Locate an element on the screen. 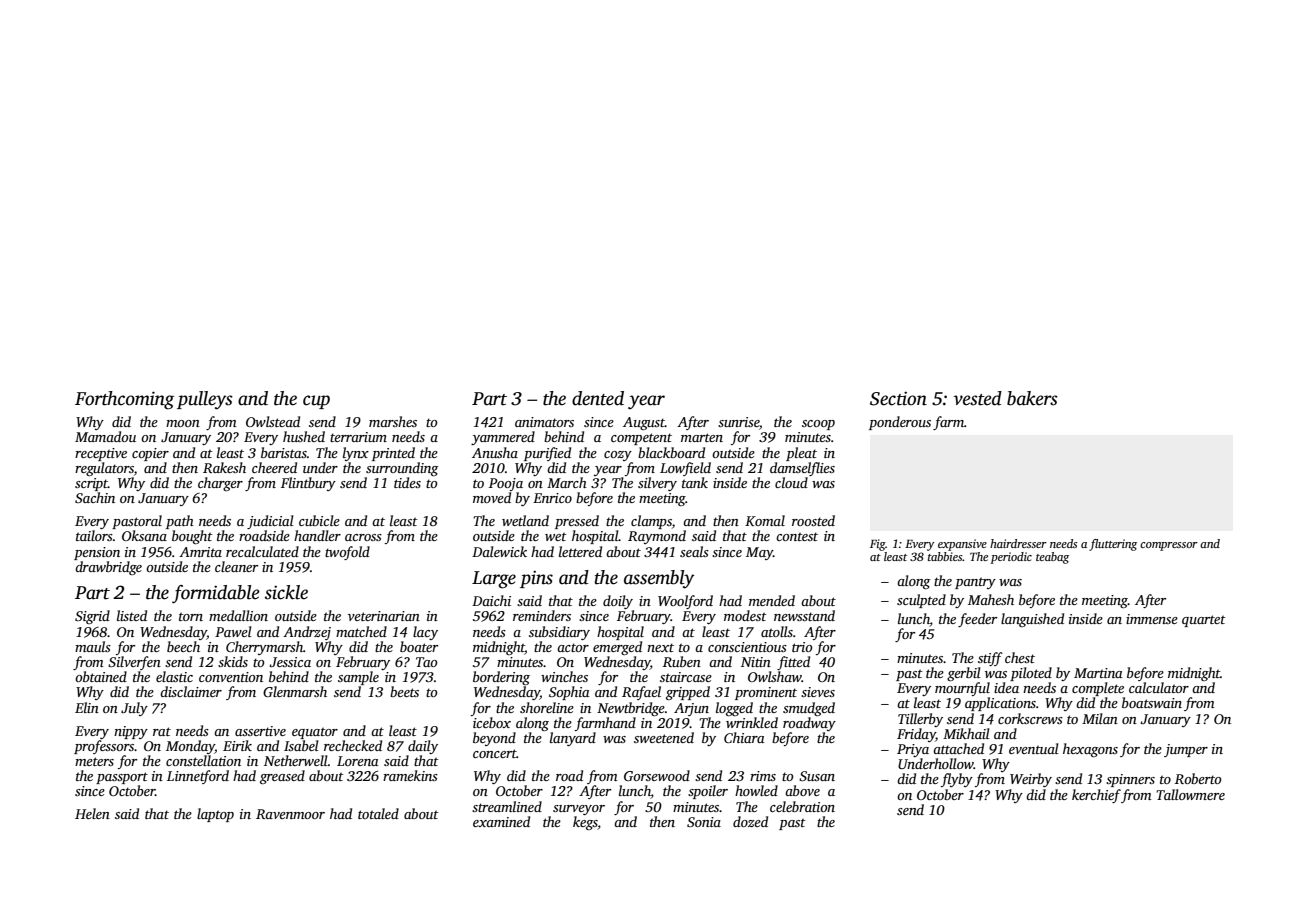 This screenshot has height=924, width=1308. bakers is located at coordinates (1032, 398).
